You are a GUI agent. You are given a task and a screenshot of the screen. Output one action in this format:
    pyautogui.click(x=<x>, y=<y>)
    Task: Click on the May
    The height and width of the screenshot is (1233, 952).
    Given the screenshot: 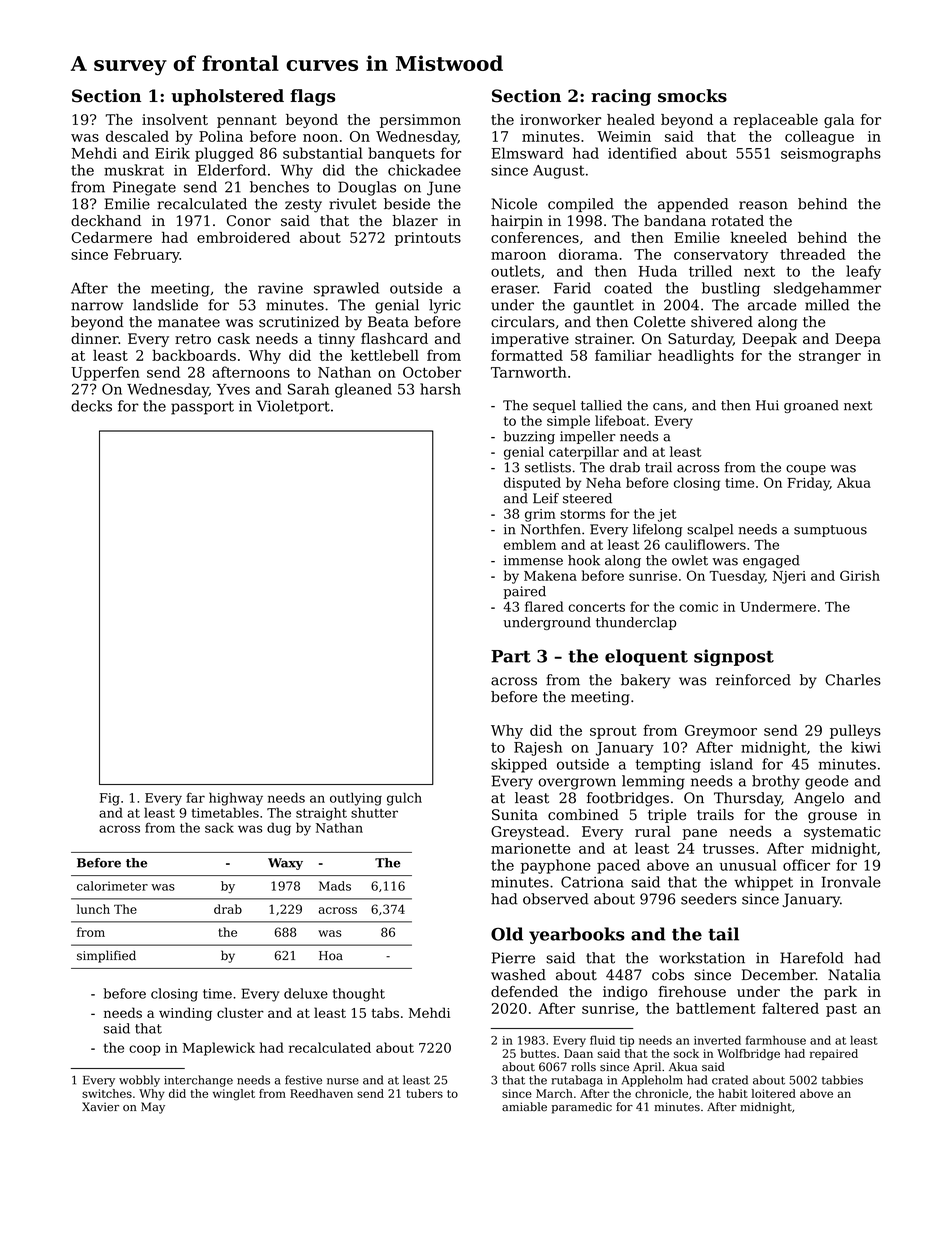 What is the action you would take?
    pyautogui.click(x=153, y=1108)
